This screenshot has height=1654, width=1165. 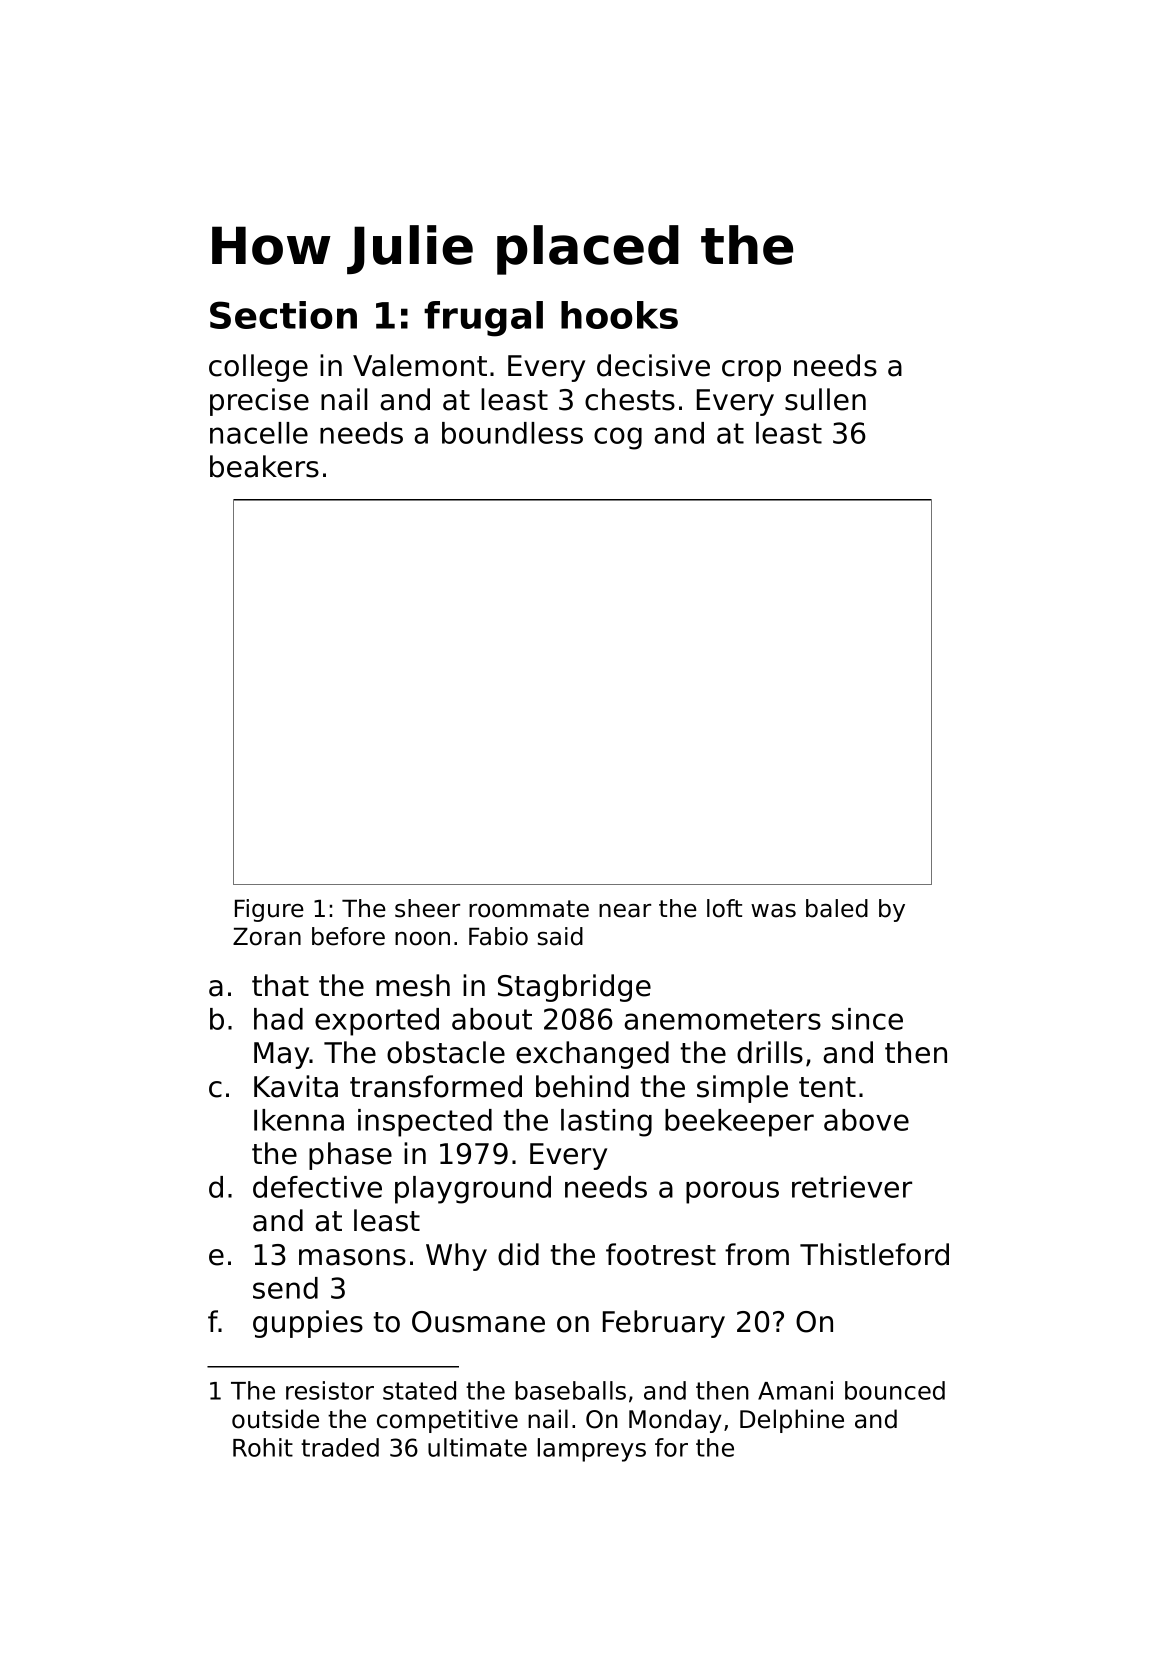 What do you see at coordinates (269, 910) in the screenshot?
I see `Figure` at bounding box center [269, 910].
